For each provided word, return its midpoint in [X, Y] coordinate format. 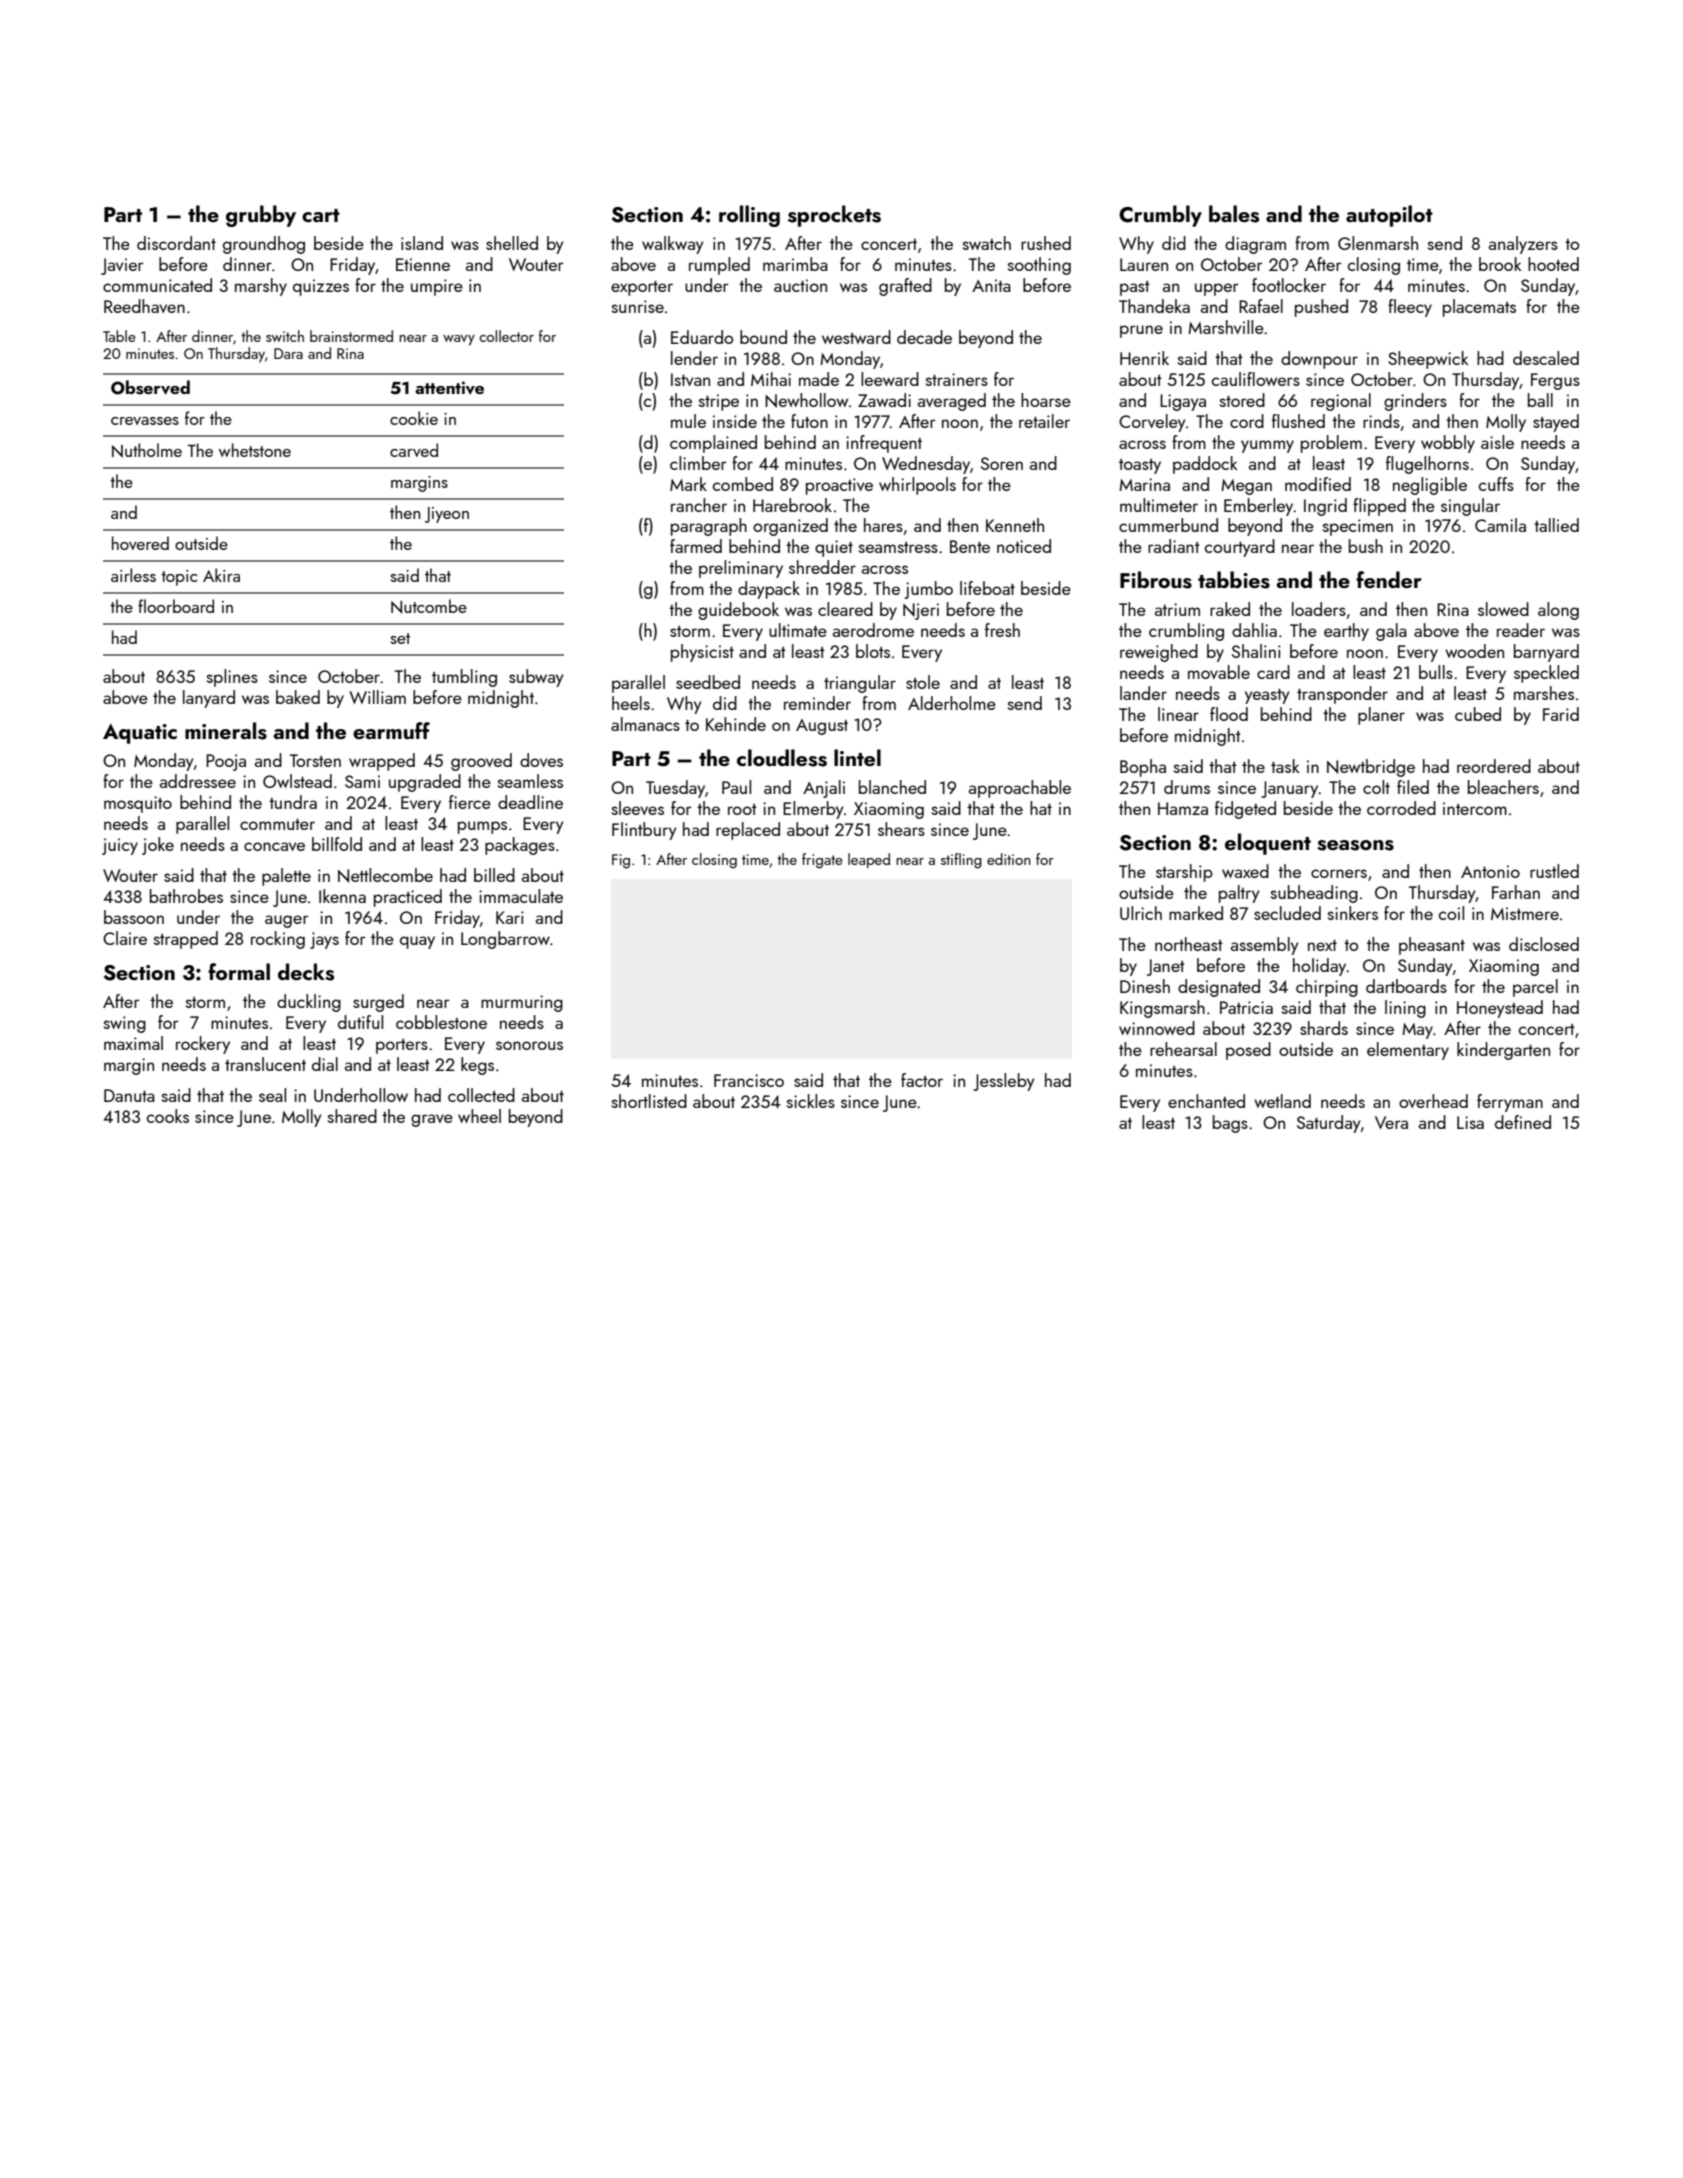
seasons [1355, 845]
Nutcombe [429, 606]
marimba [795, 264]
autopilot [1389, 216]
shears [901, 829]
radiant [1174, 546]
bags [1230, 1124]
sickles [811, 1101]
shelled [512, 243]
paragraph [709, 527]
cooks [168, 1116]
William [377, 697]
